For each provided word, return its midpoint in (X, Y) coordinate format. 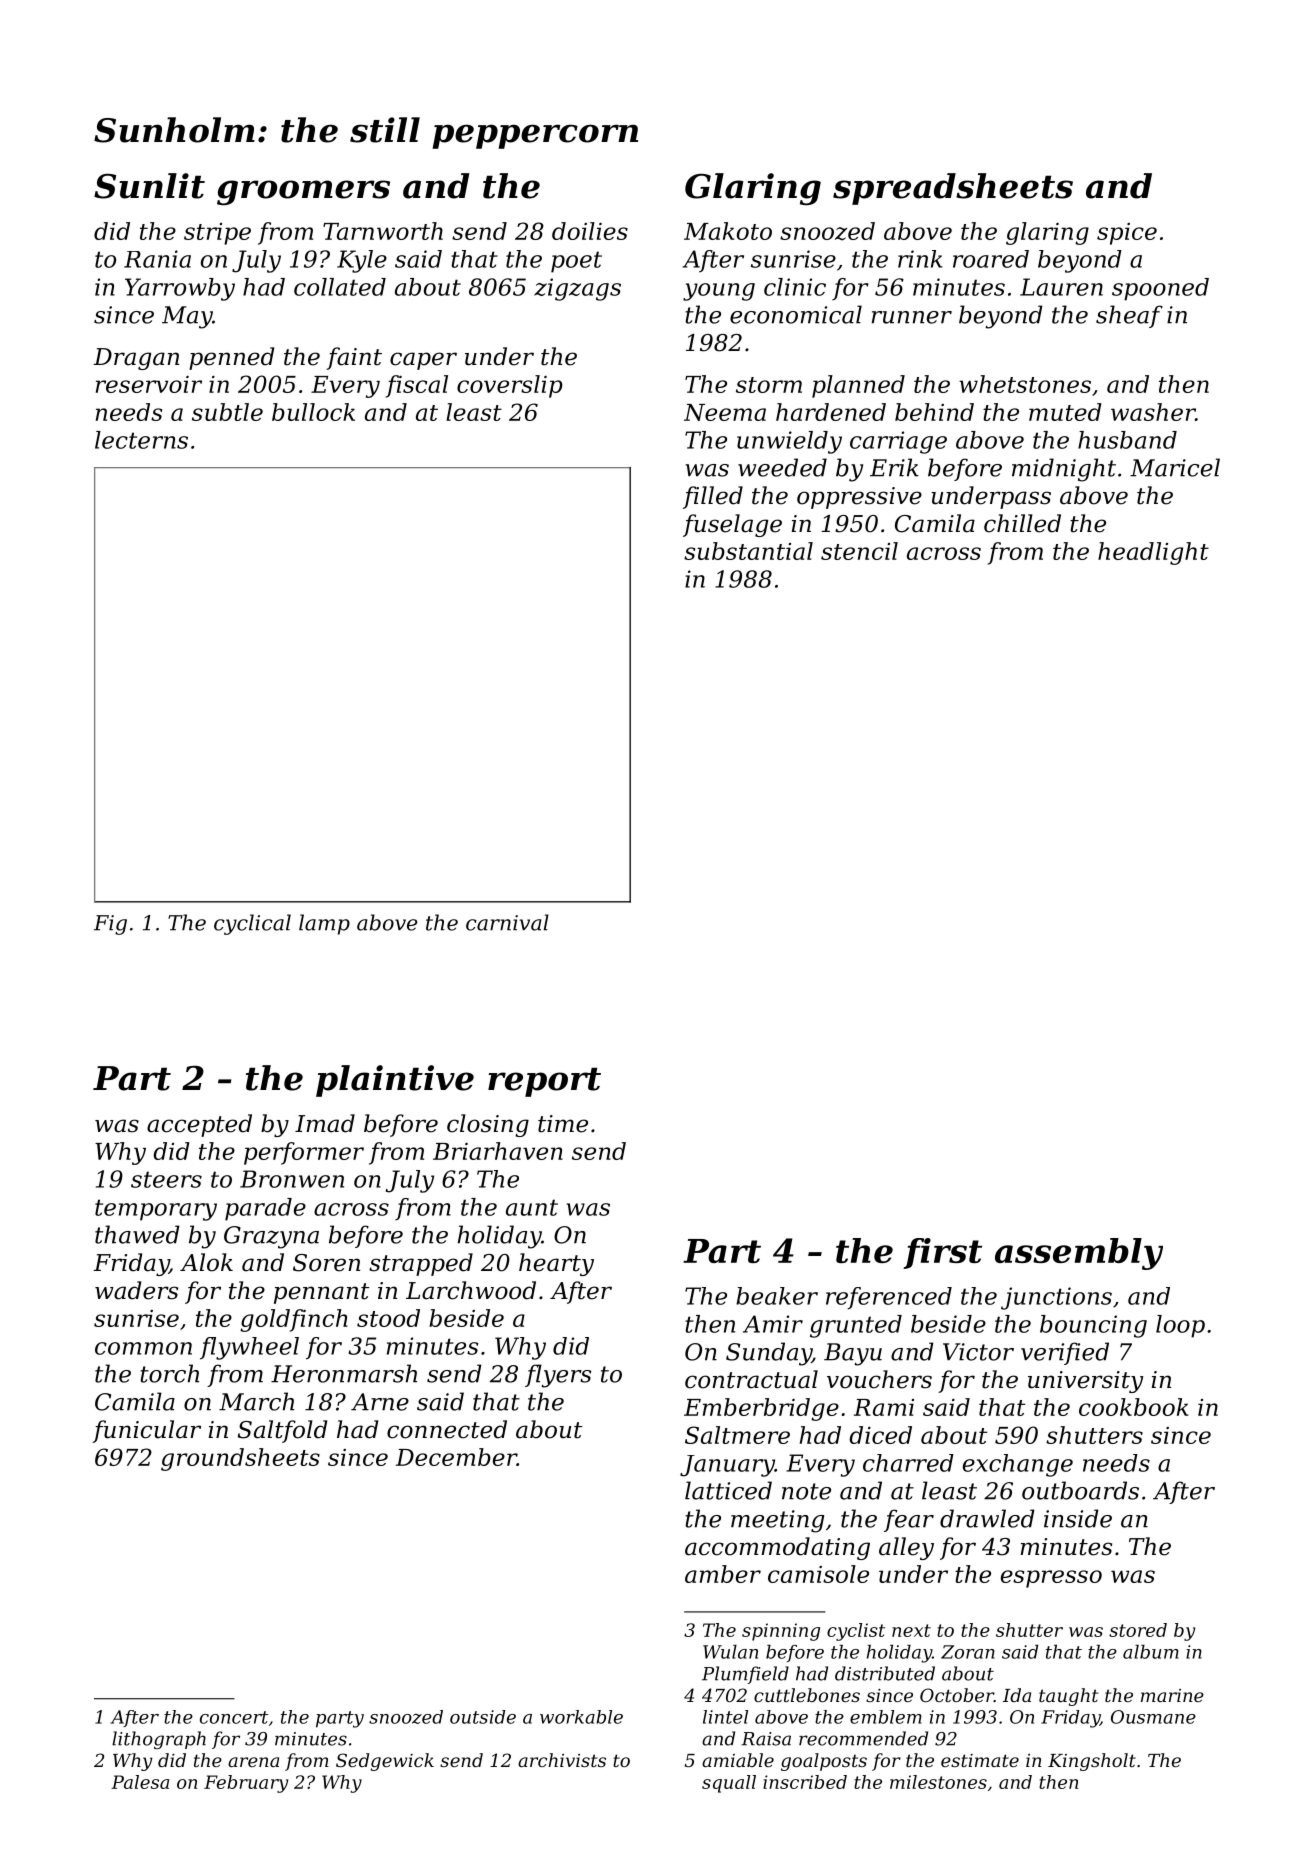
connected (447, 1429)
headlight (1153, 553)
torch (169, 1373)
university (1085, 1382)
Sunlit (149, 186)
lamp (324, 924)
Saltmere (737, 1435)
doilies (590, 231)
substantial (748, 551)
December (456, 1457)
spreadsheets (953, 189)
